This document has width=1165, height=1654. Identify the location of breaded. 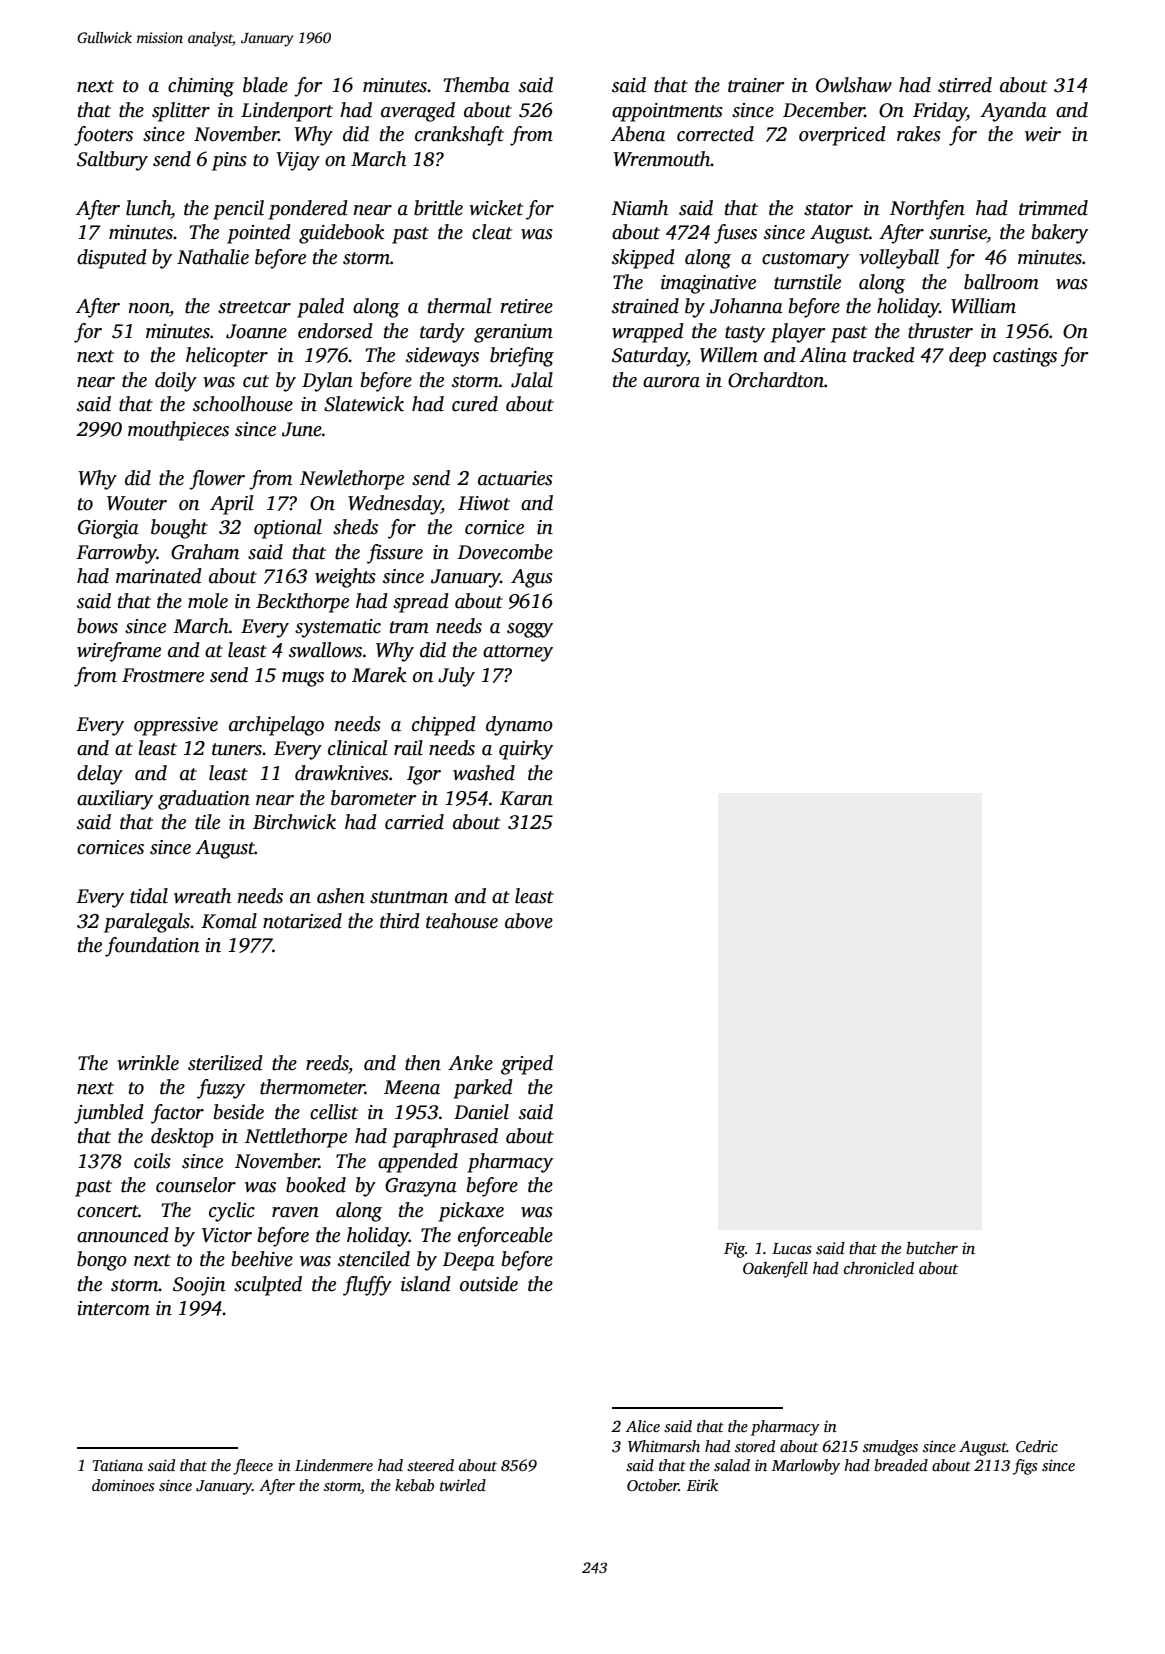
(901, 1465).
